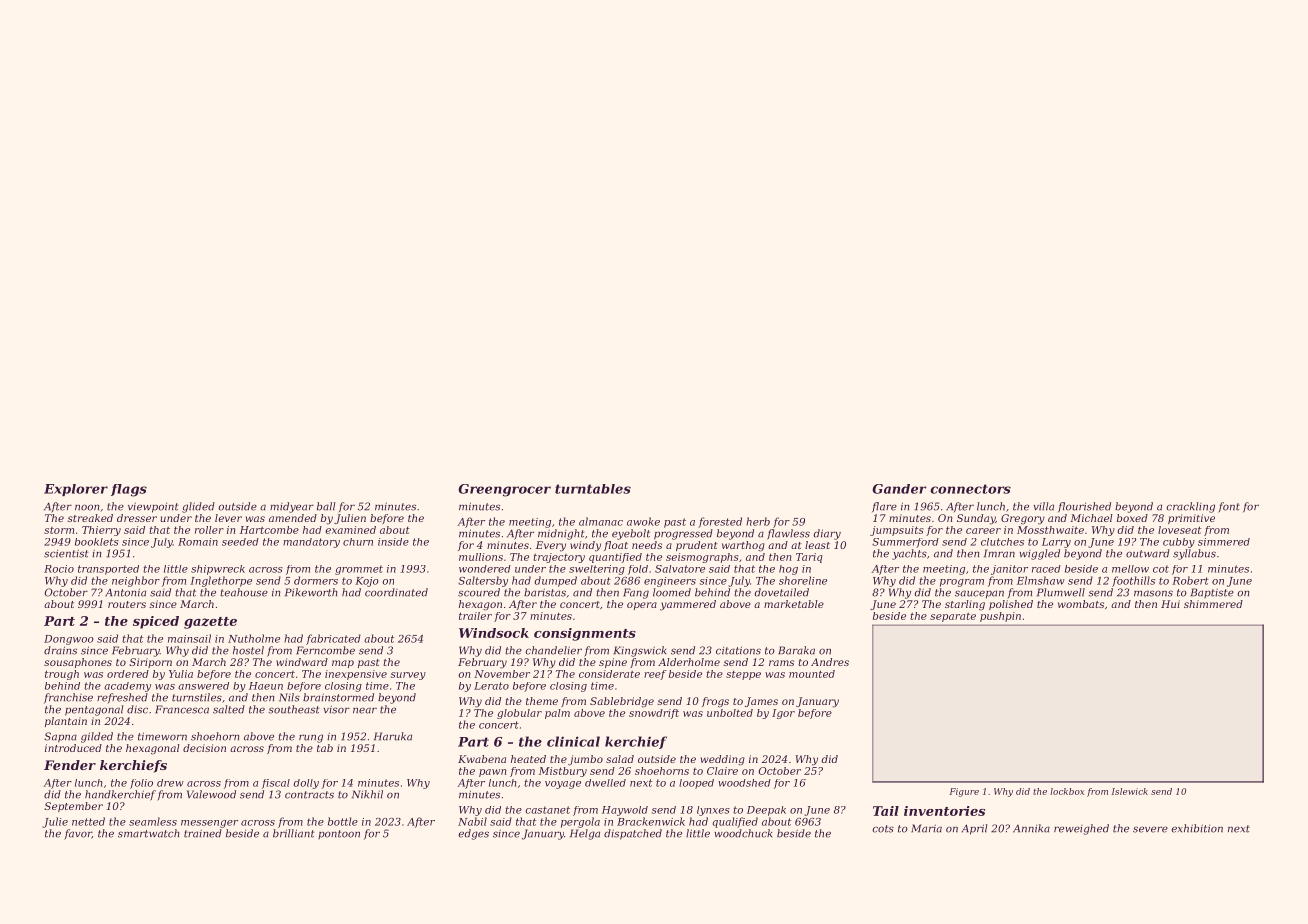 Image resolution: width=1308 pixels, height=924 pixels. I want to click on voyage, so click(563, 785).
